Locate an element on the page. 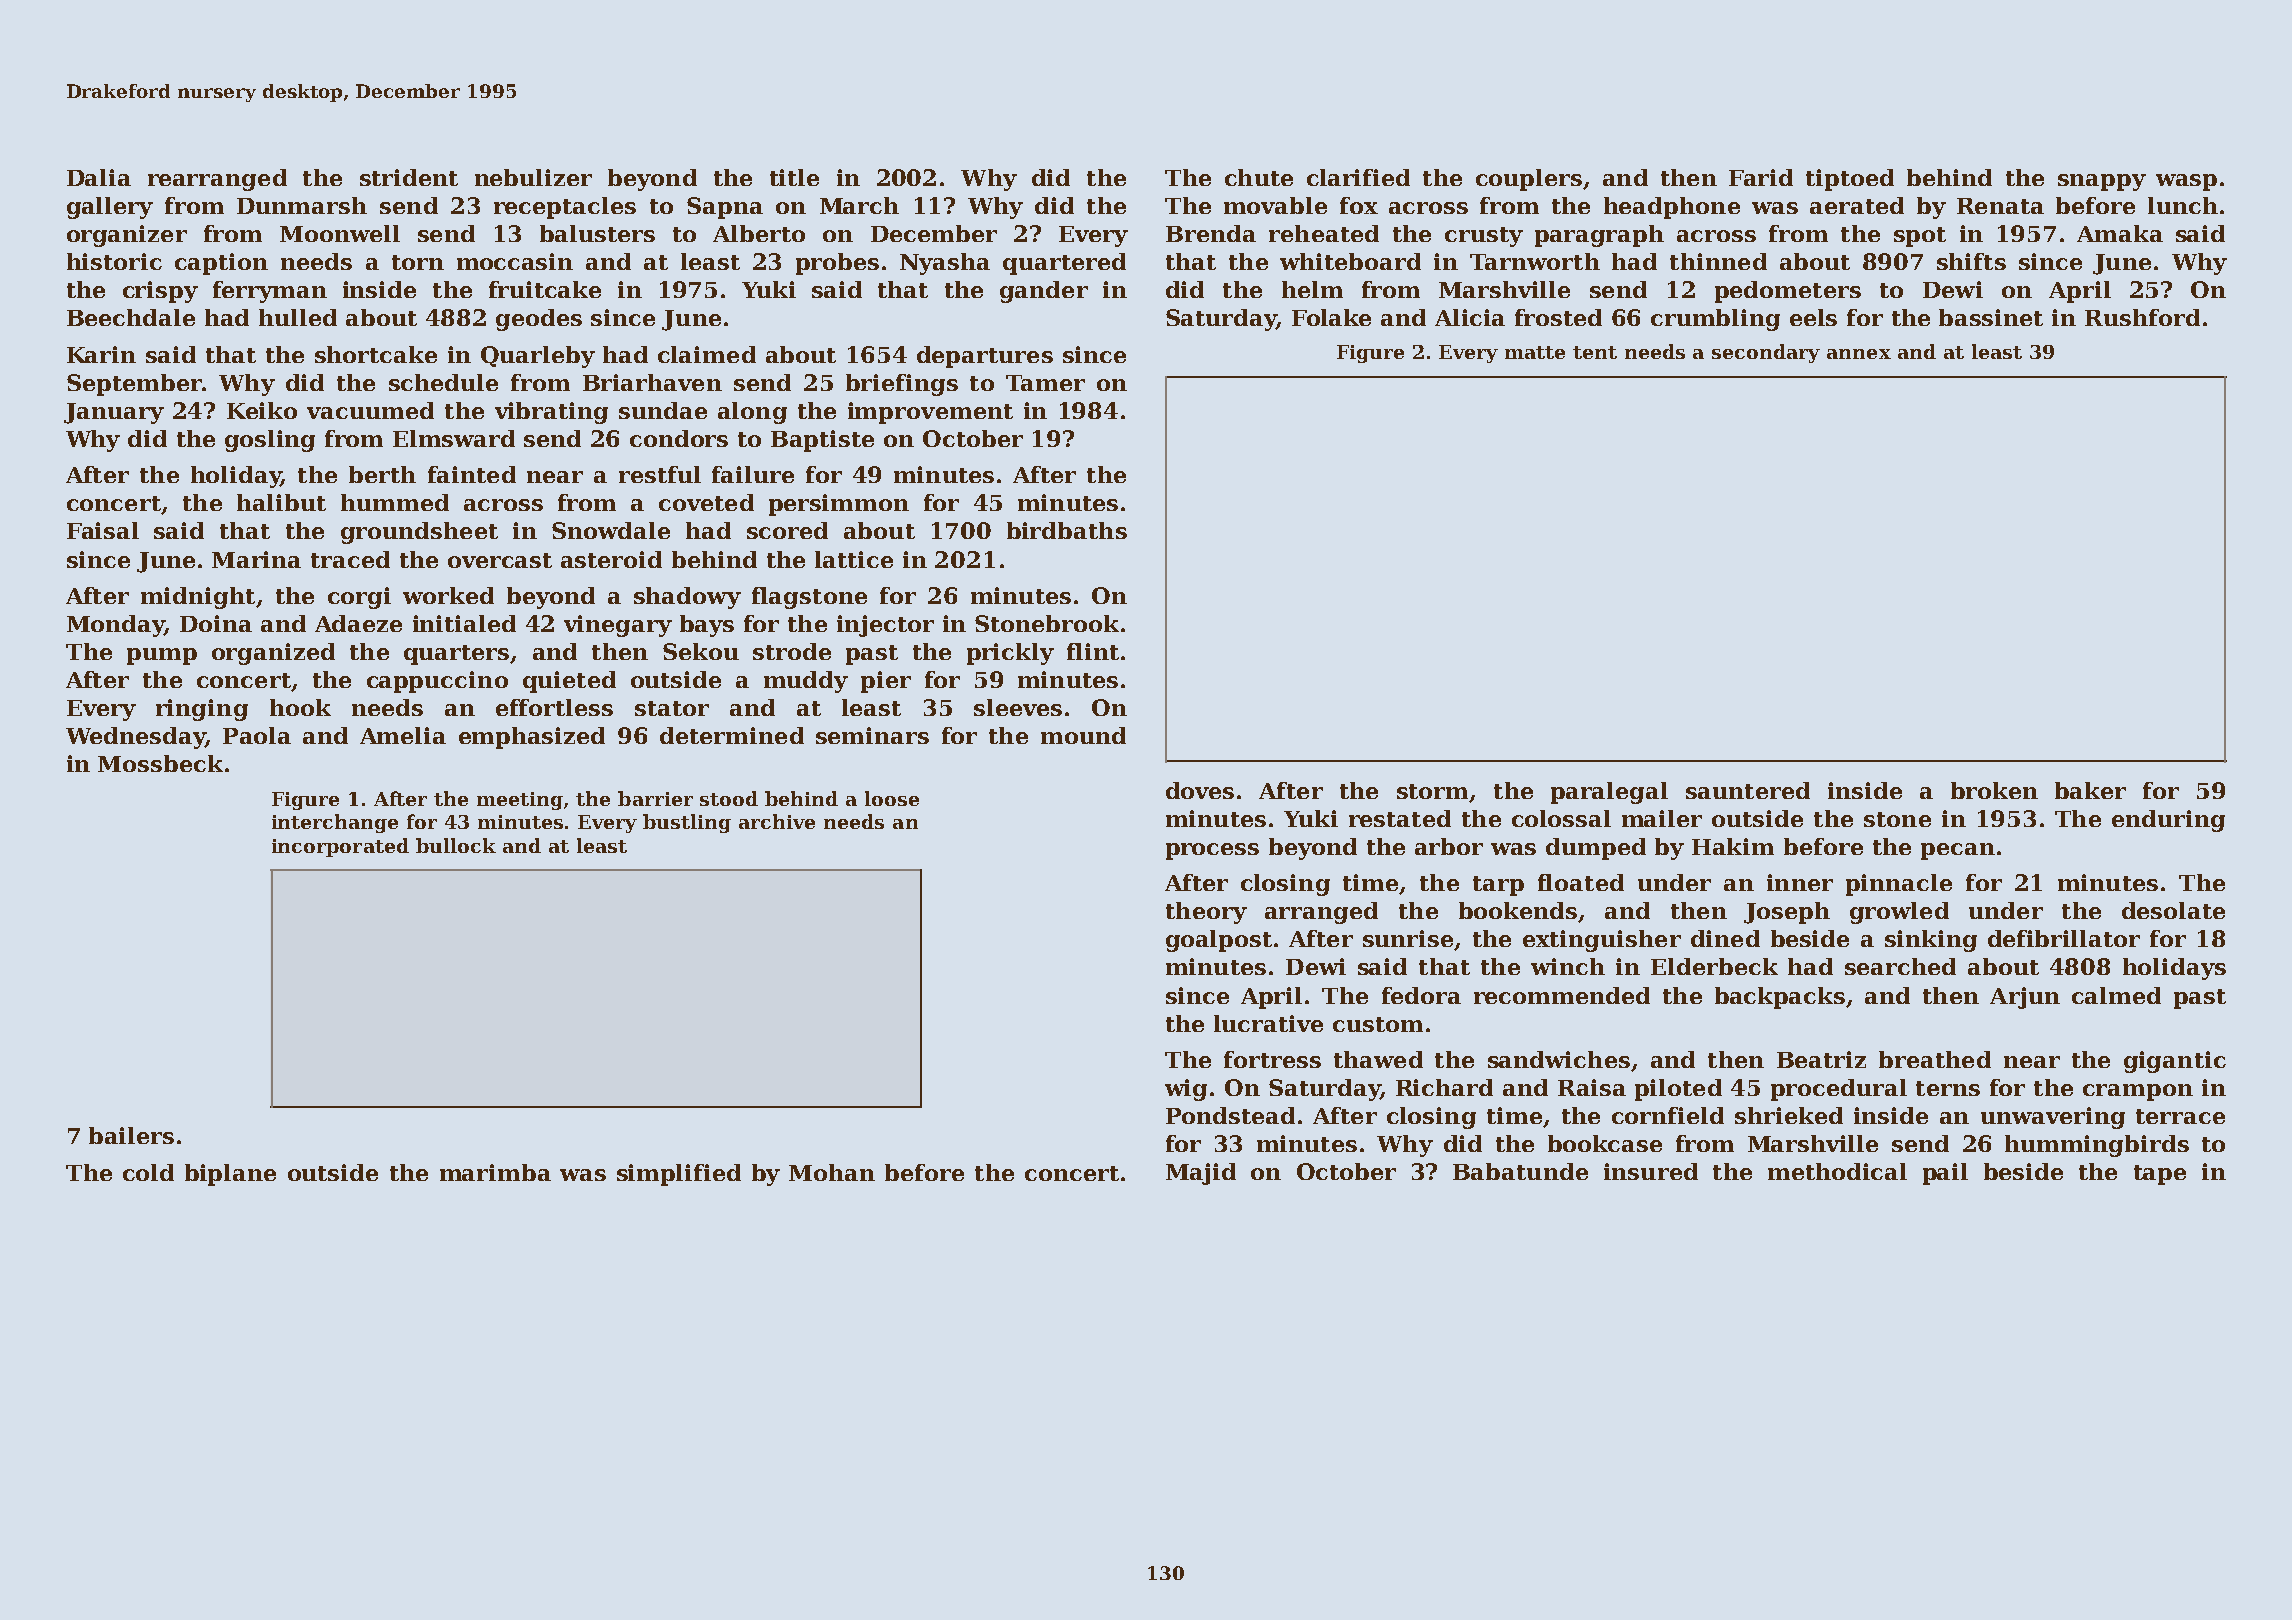  chute is located at coordinates (1259, 177).
